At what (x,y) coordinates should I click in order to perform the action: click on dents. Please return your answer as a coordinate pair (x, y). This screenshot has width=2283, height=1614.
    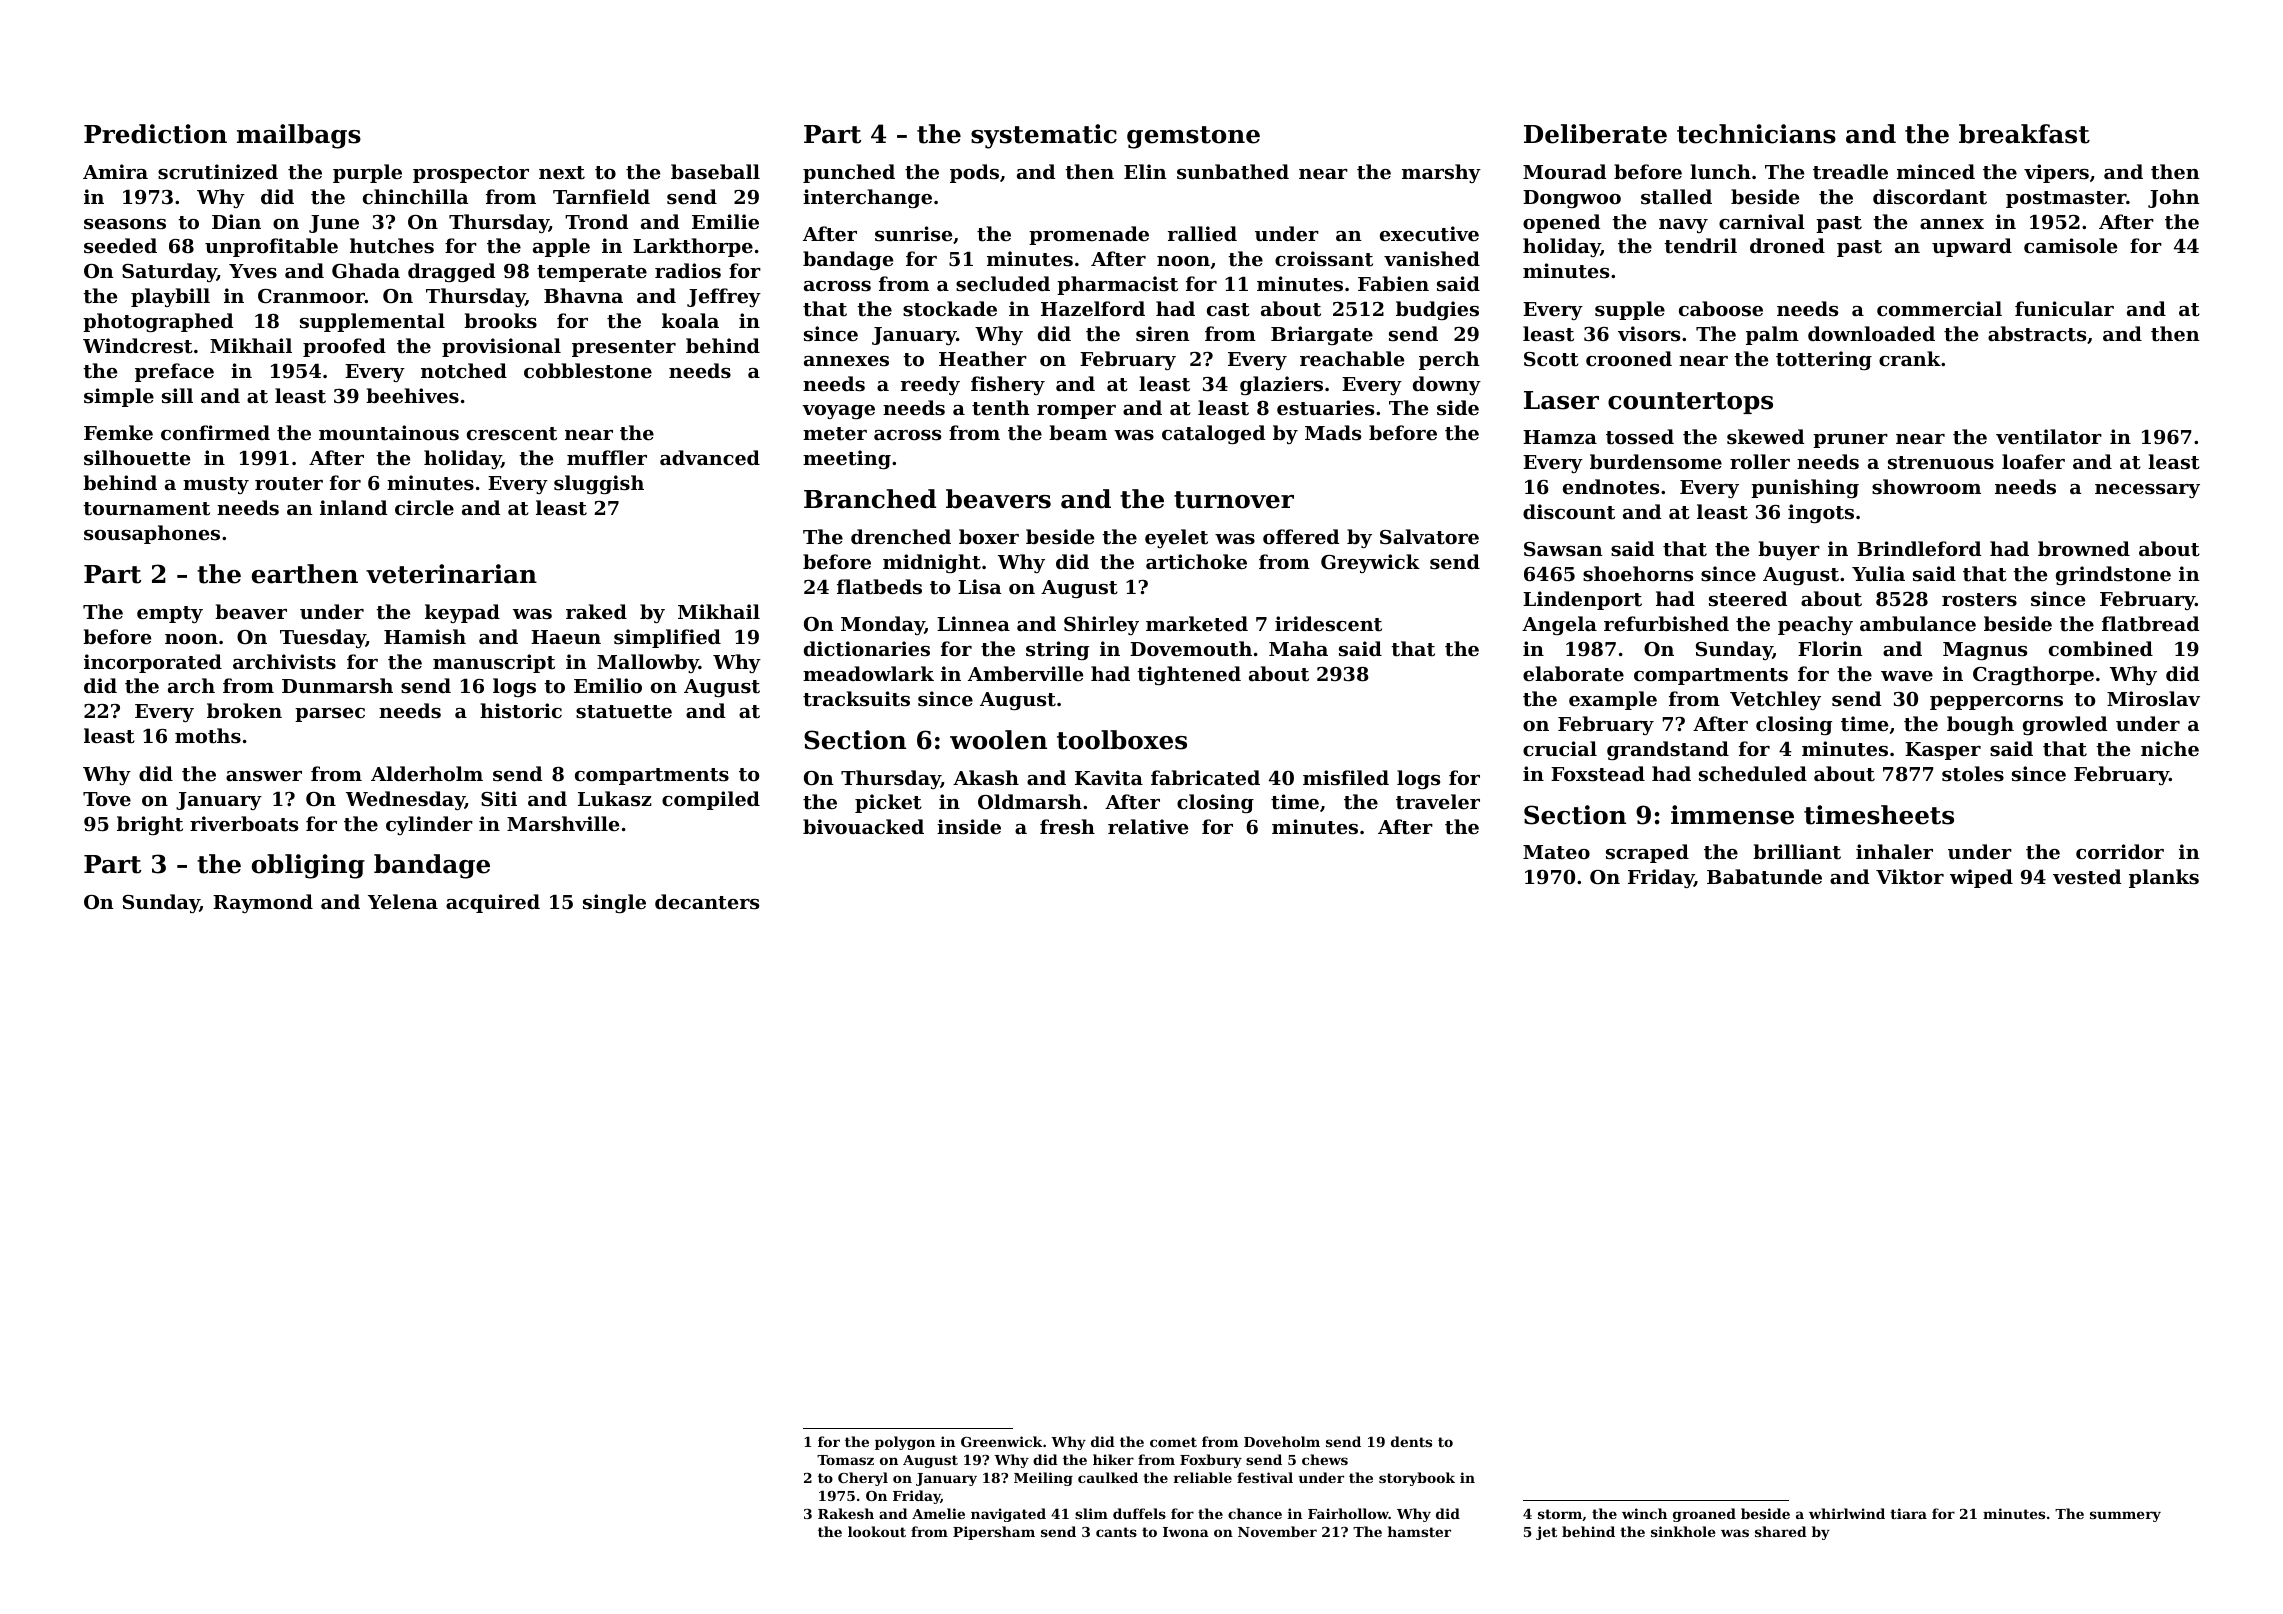
    Looking at the image, I should click on (1411, 1441).
